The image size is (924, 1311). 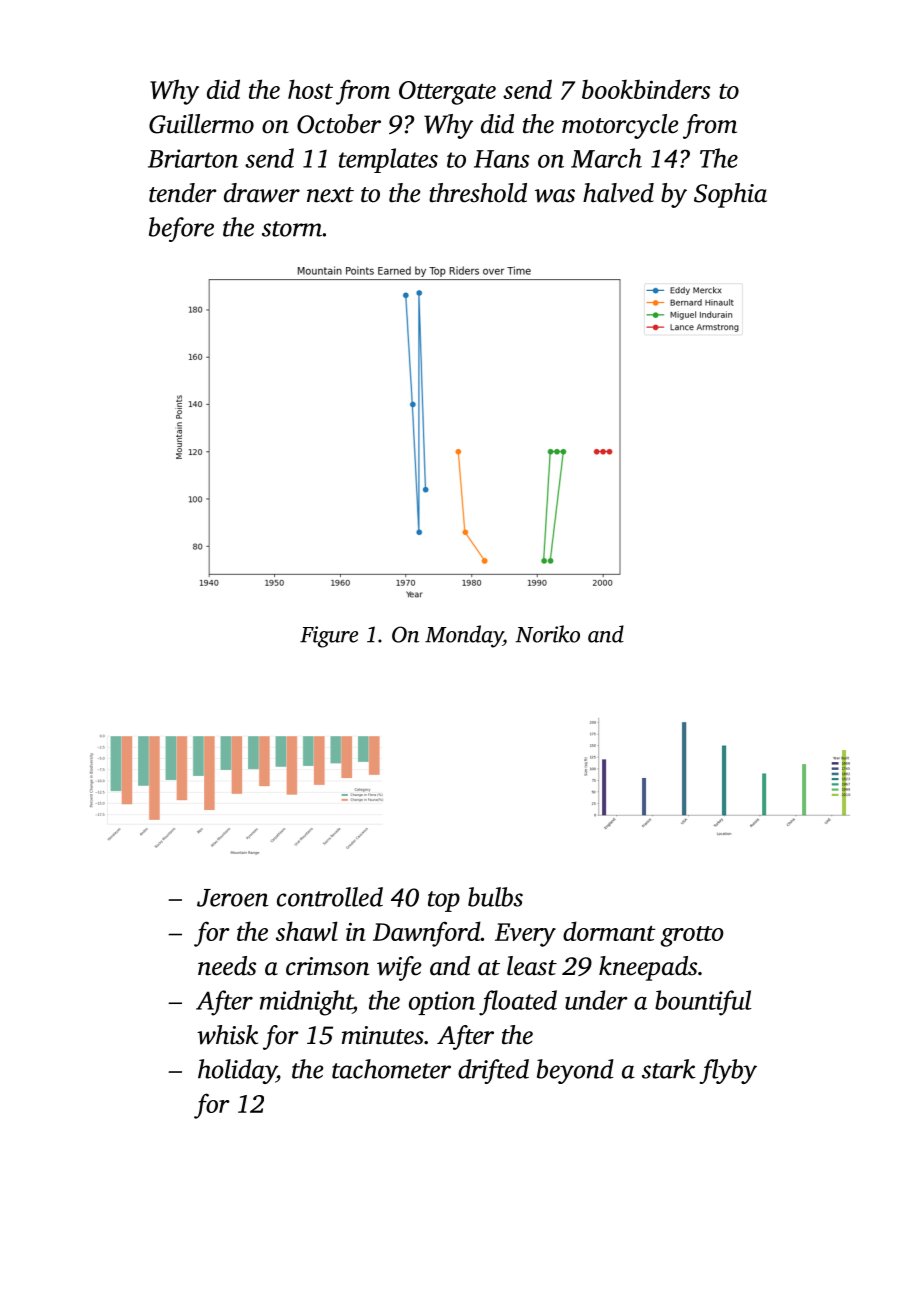 I want to click on Noriko, so click(x=548, y=634).
